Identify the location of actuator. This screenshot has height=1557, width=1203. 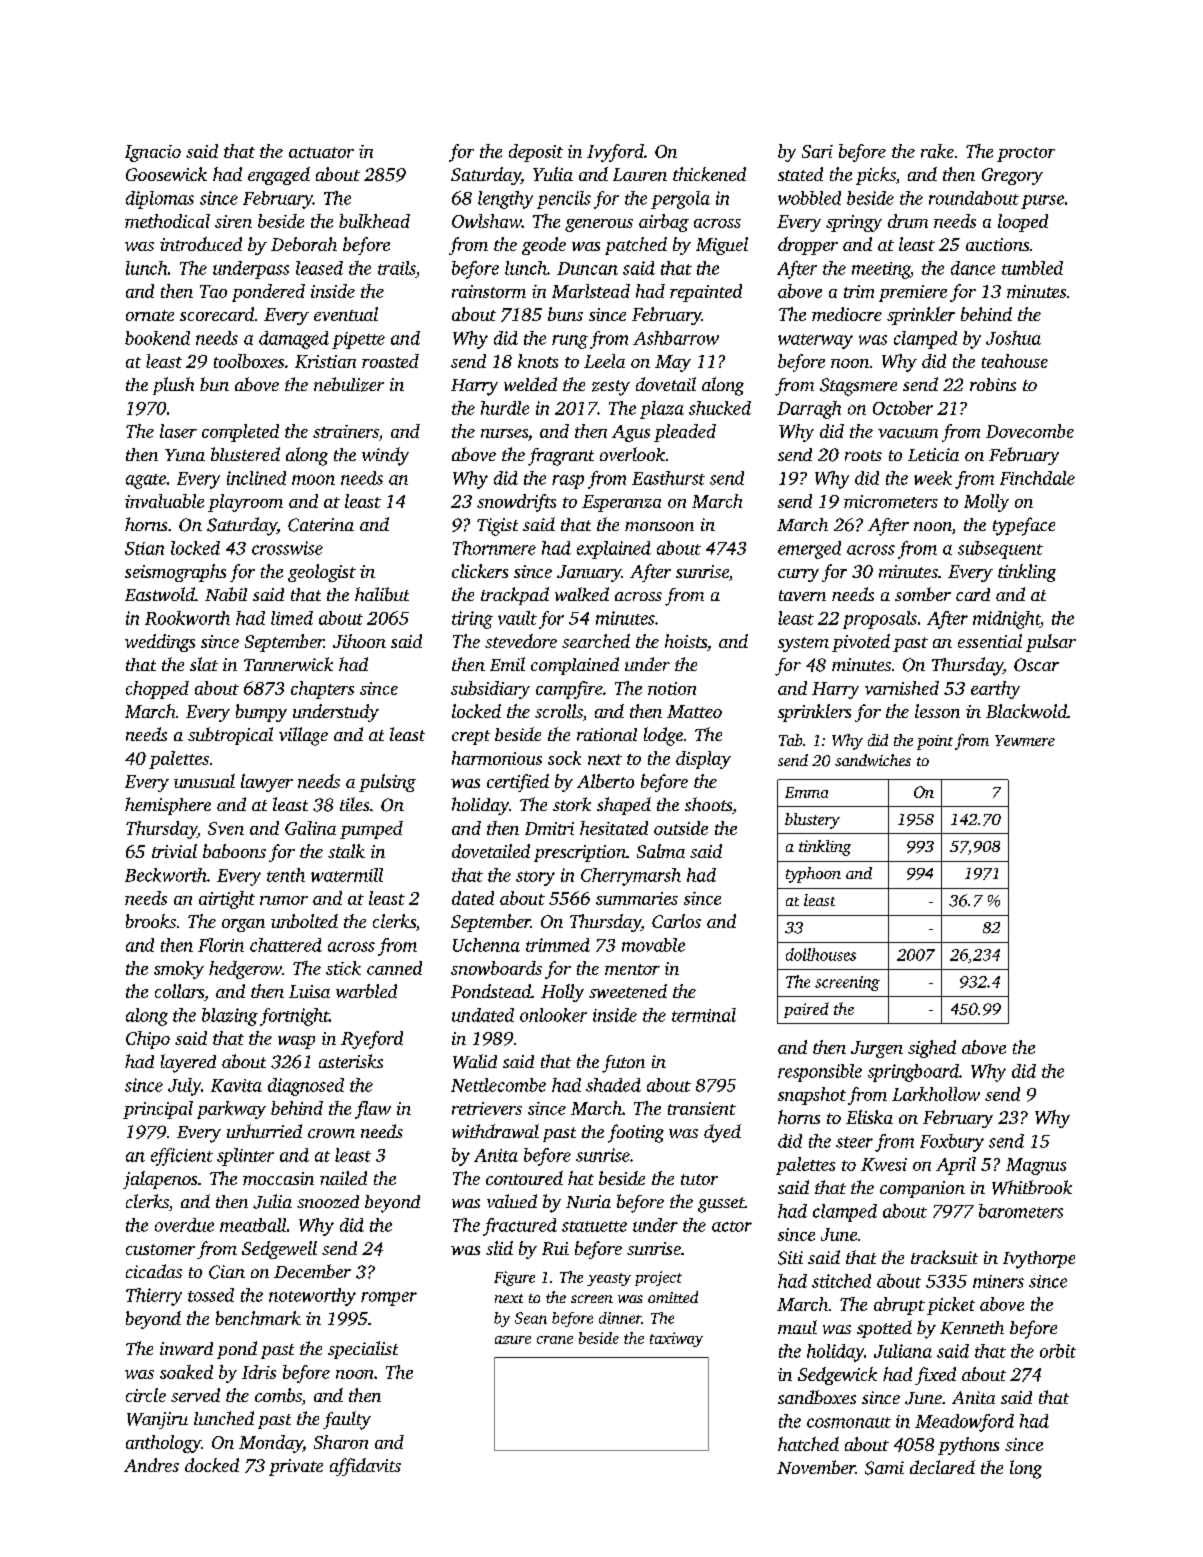
(321, 152).
